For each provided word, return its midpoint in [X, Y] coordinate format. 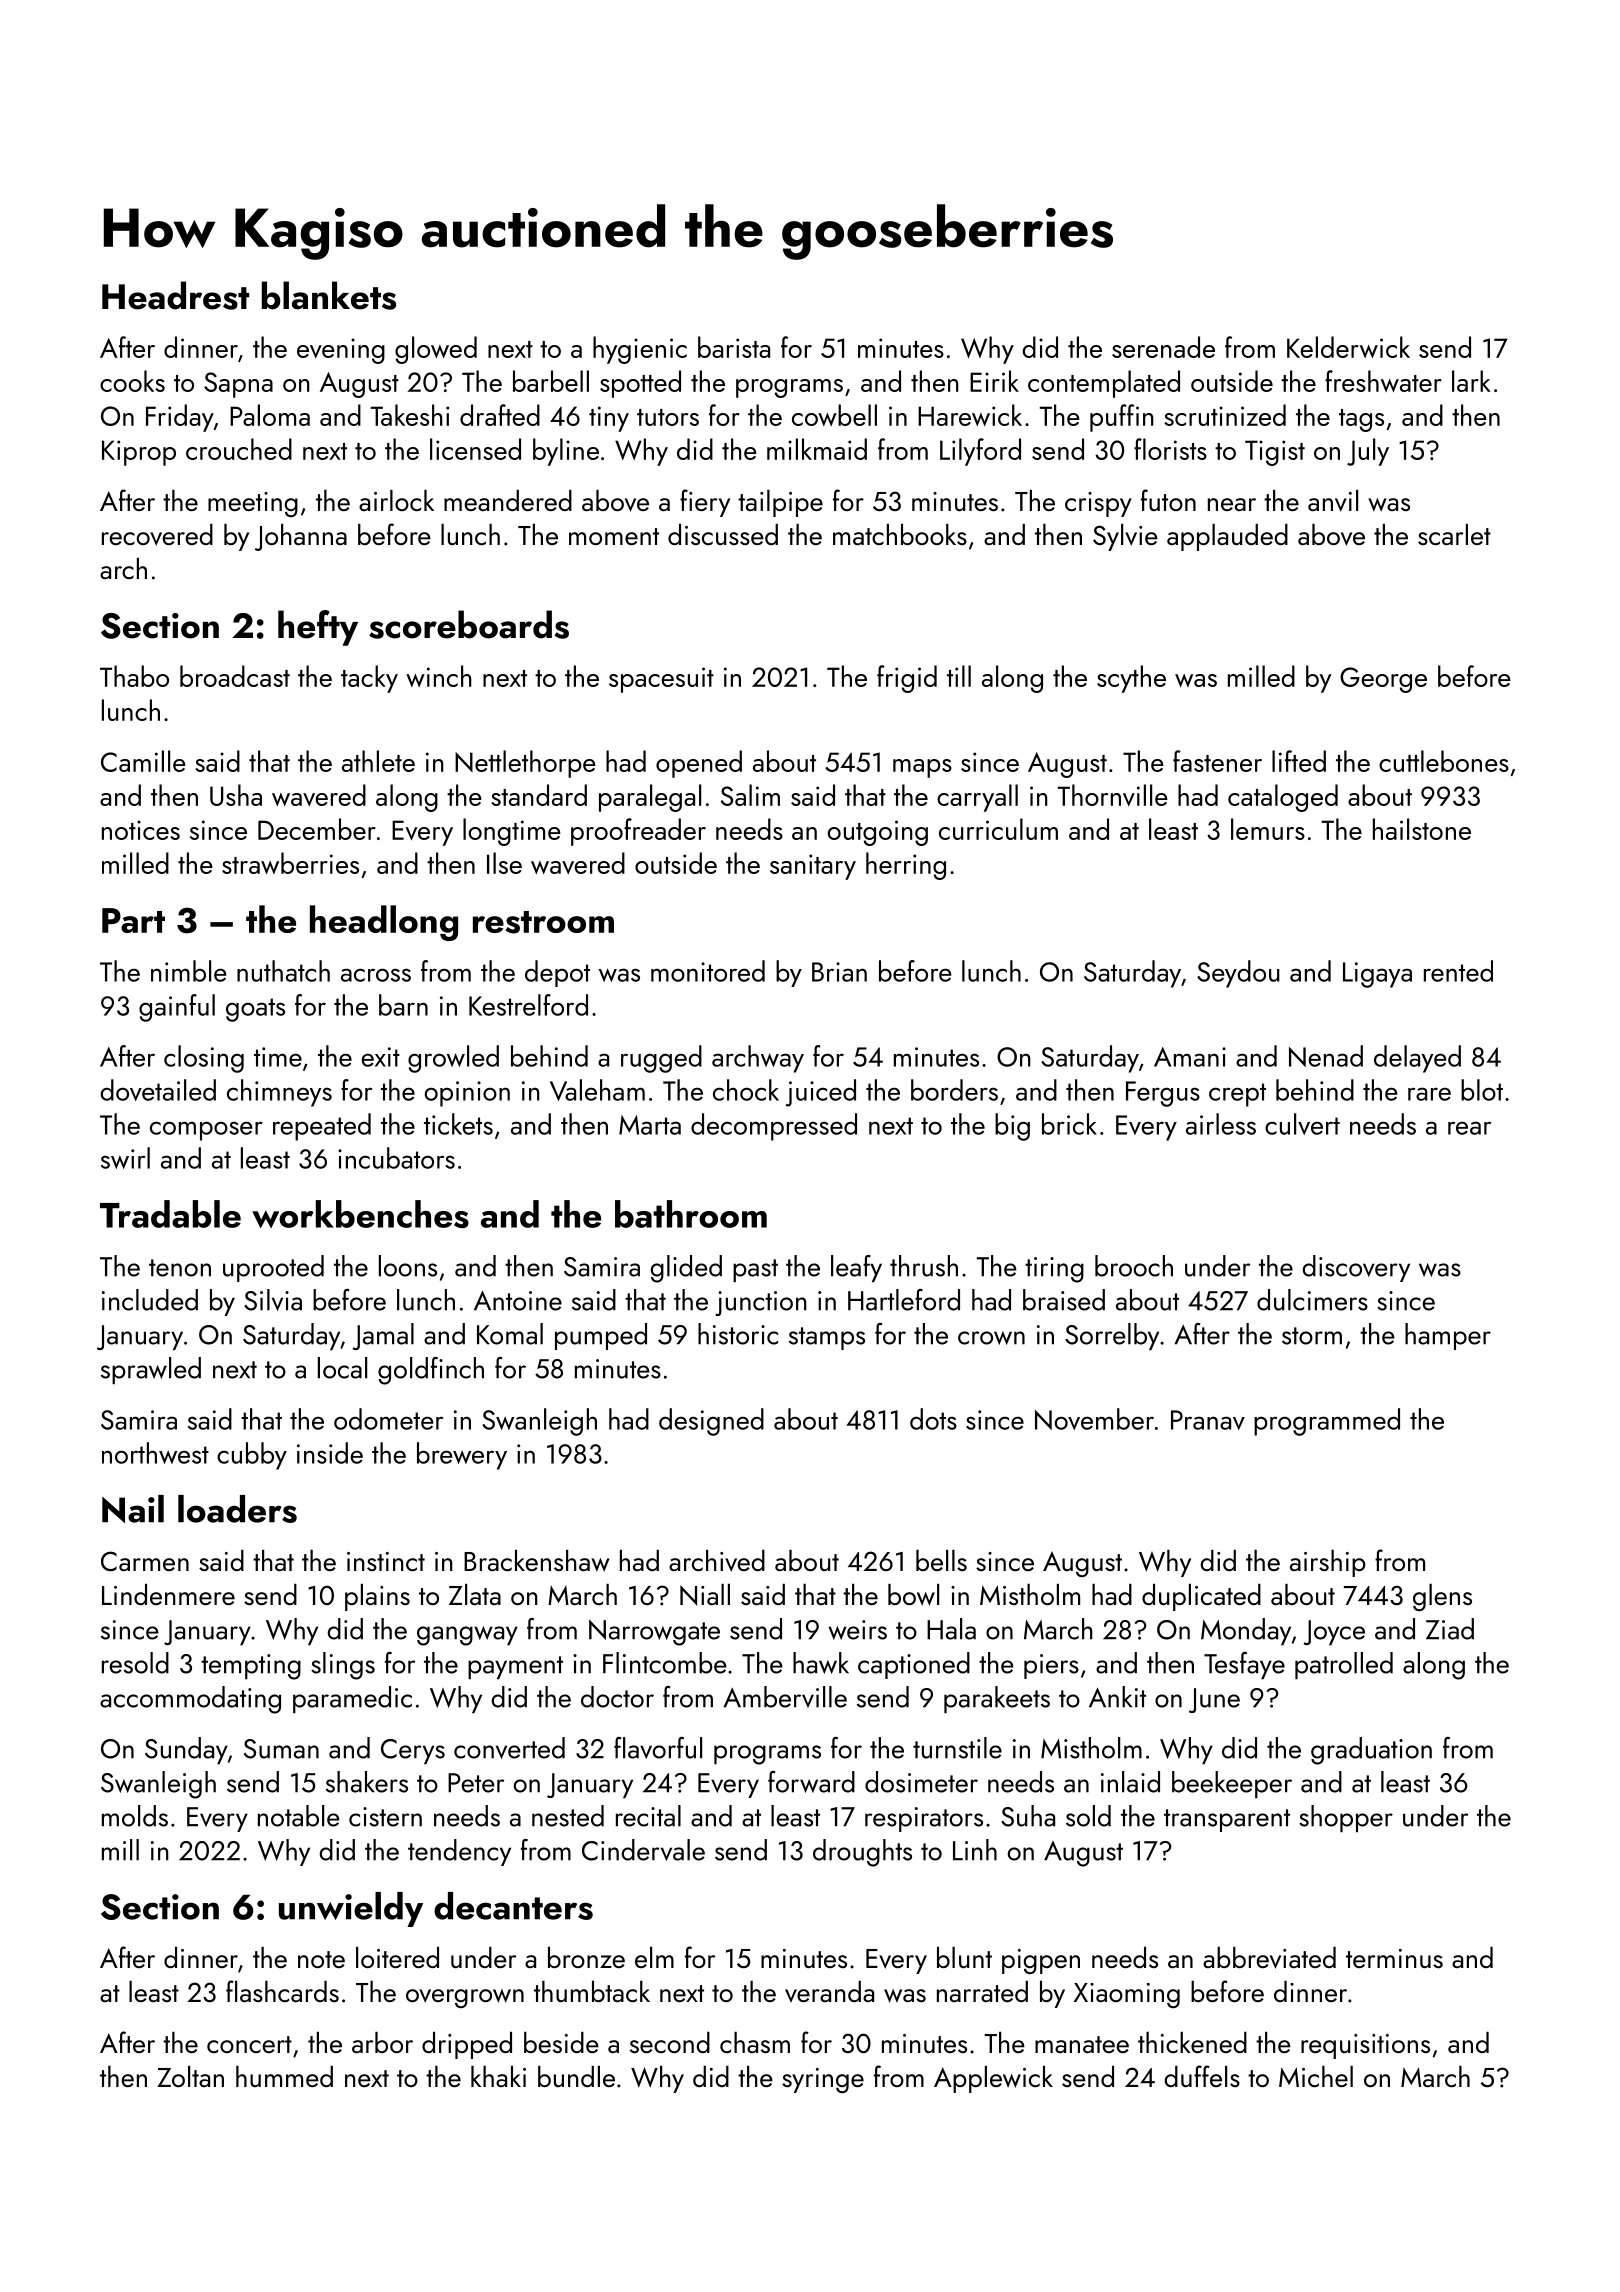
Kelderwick [1348, 347]
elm [654, 1957]
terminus [1394, 1958]
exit [380, 1057]
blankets [329, 295]
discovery [1356, 1268]
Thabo [134, 676]
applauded [1227, 537]
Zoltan [190, 2076]
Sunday [186, 1750]
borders [954, 1090]
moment [614, 536]
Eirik [994, 381]
